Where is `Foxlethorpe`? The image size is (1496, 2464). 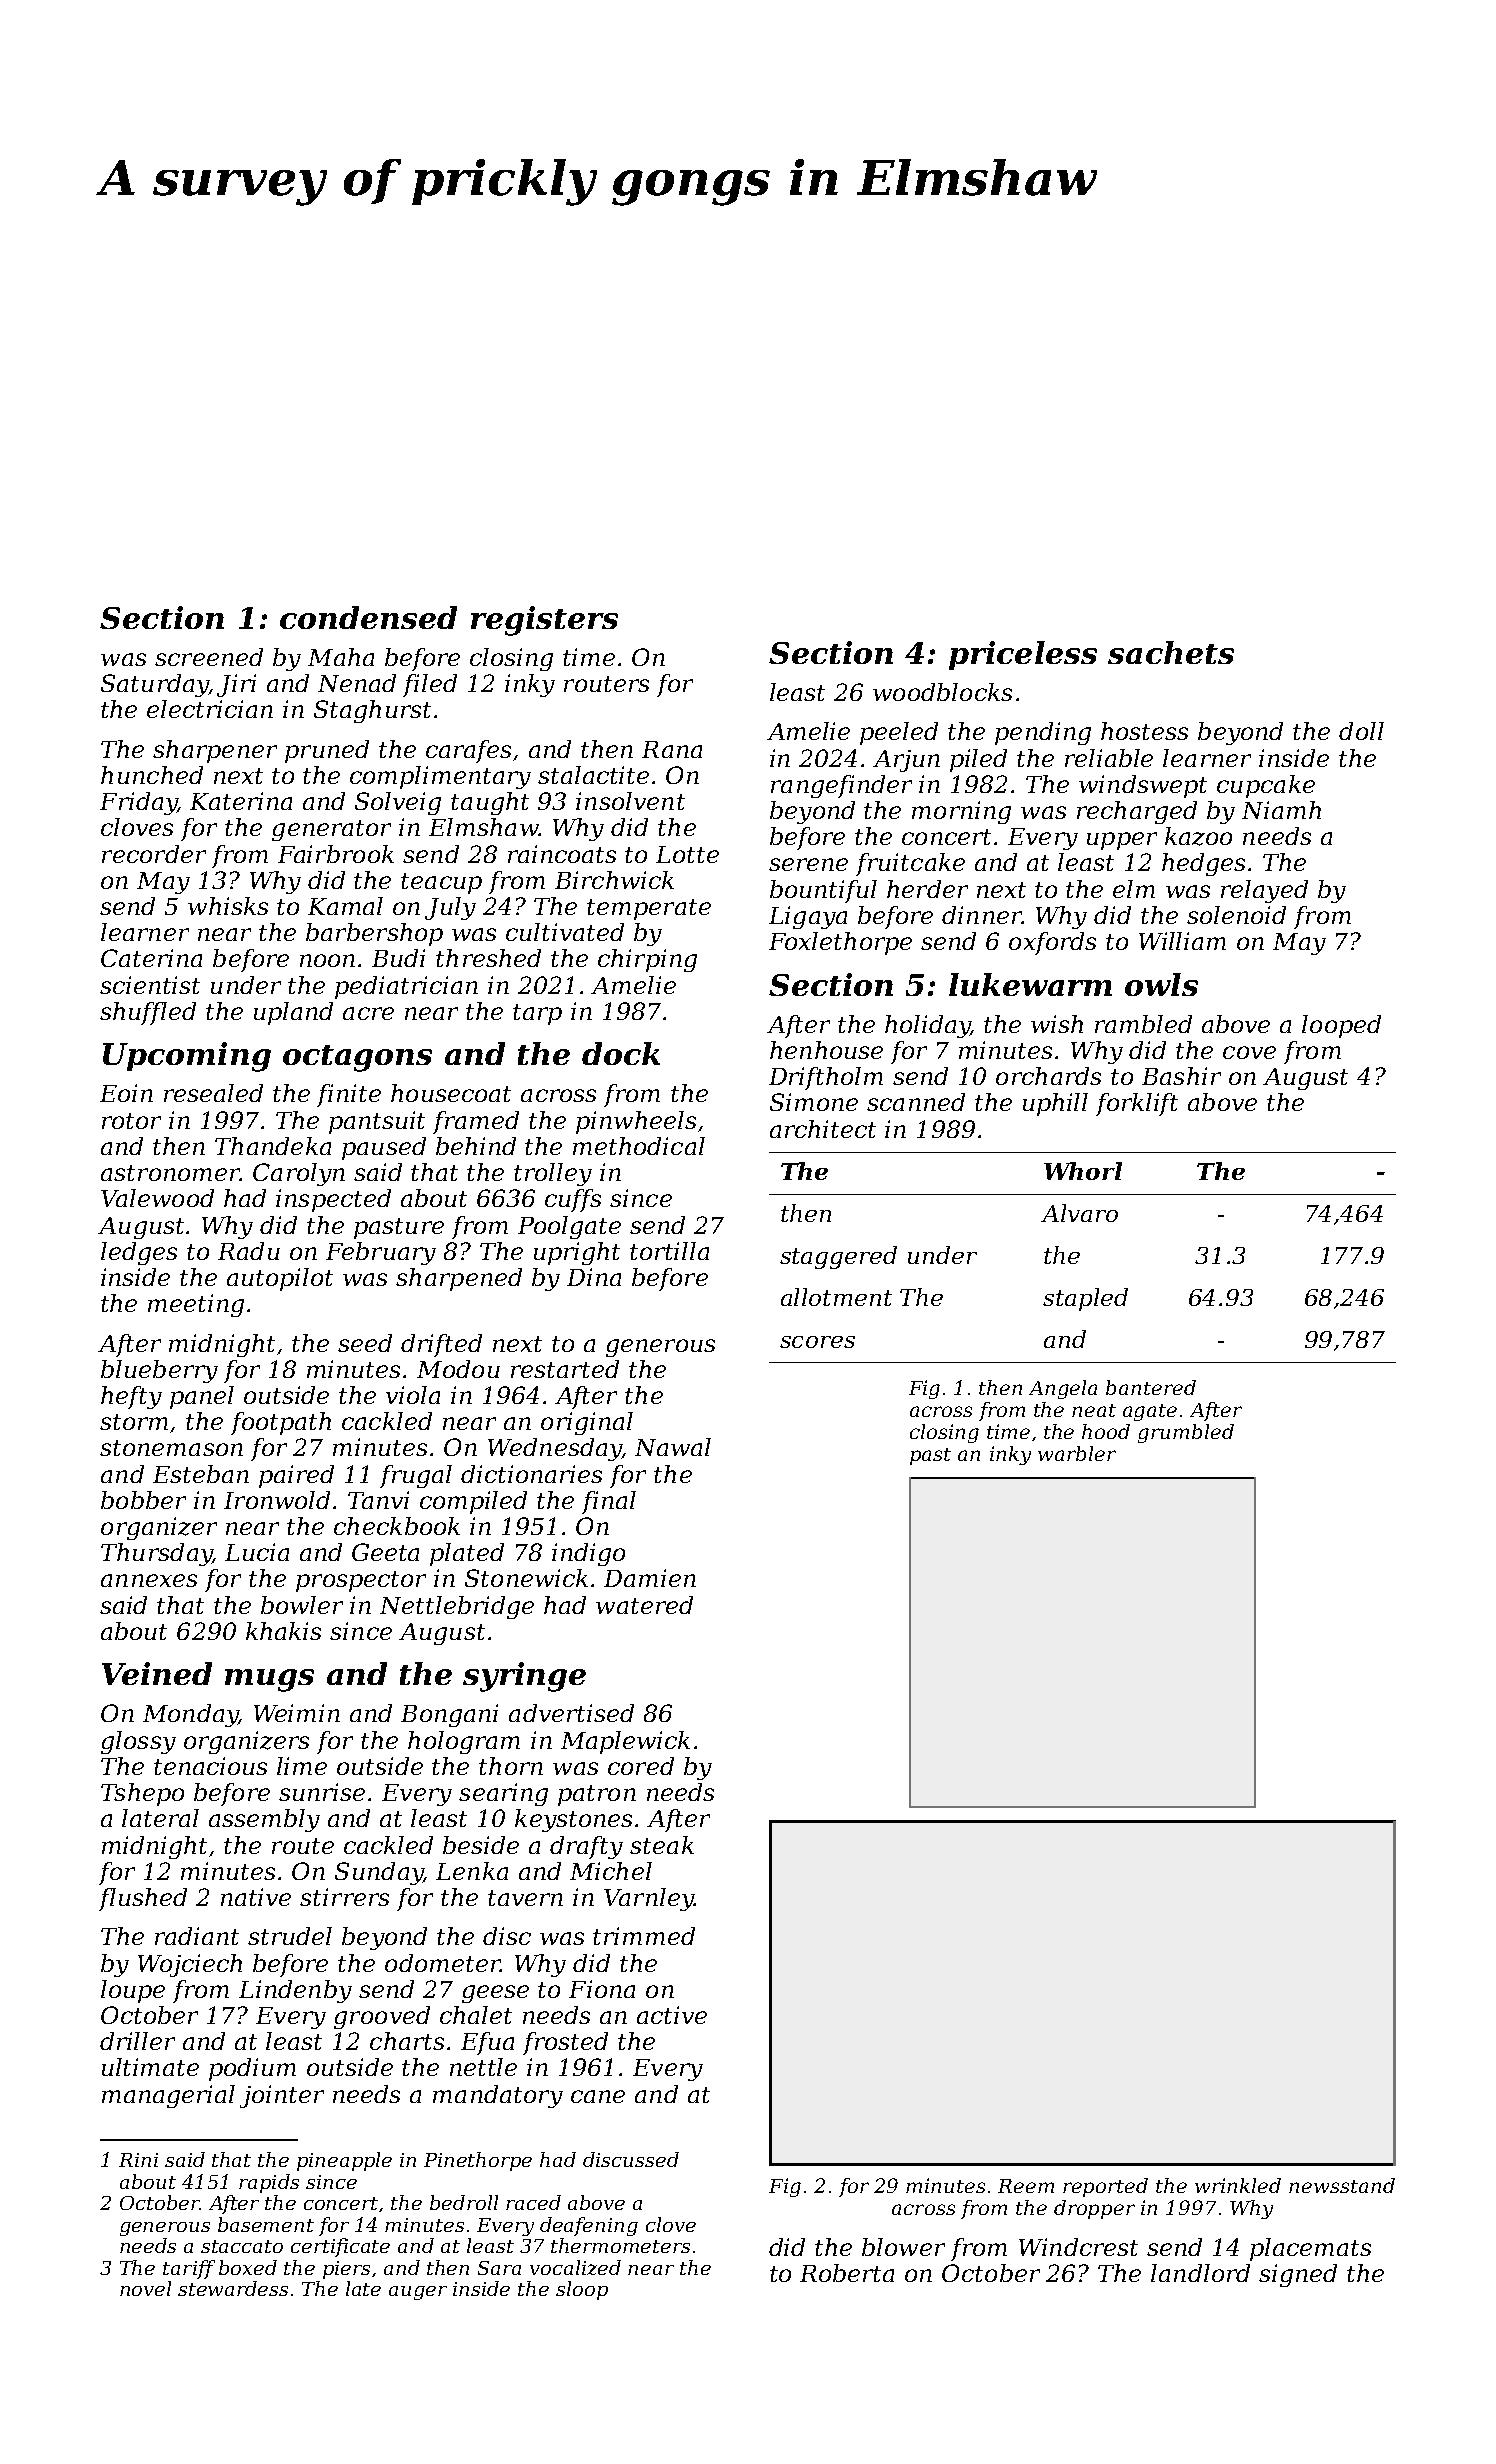 Foxlethorpe is located at coordinates (840, 943).
